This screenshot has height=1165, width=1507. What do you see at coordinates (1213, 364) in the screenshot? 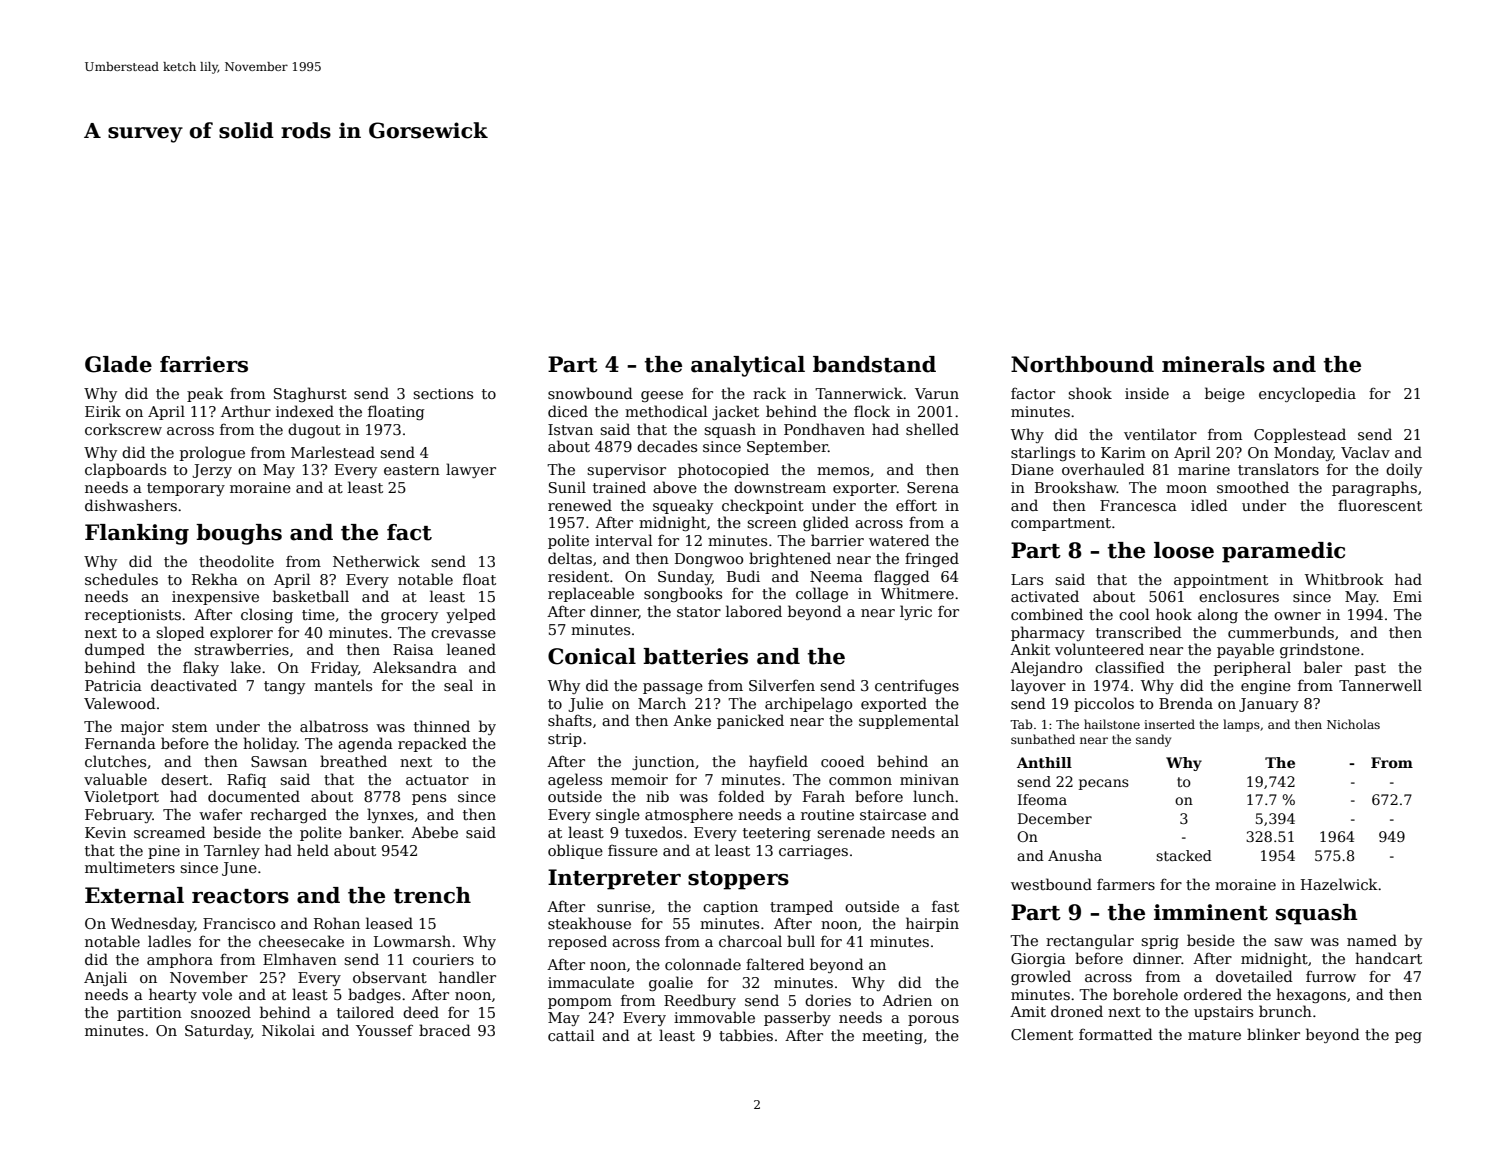
I see `minerals` at bounding box center [1213, 364].
